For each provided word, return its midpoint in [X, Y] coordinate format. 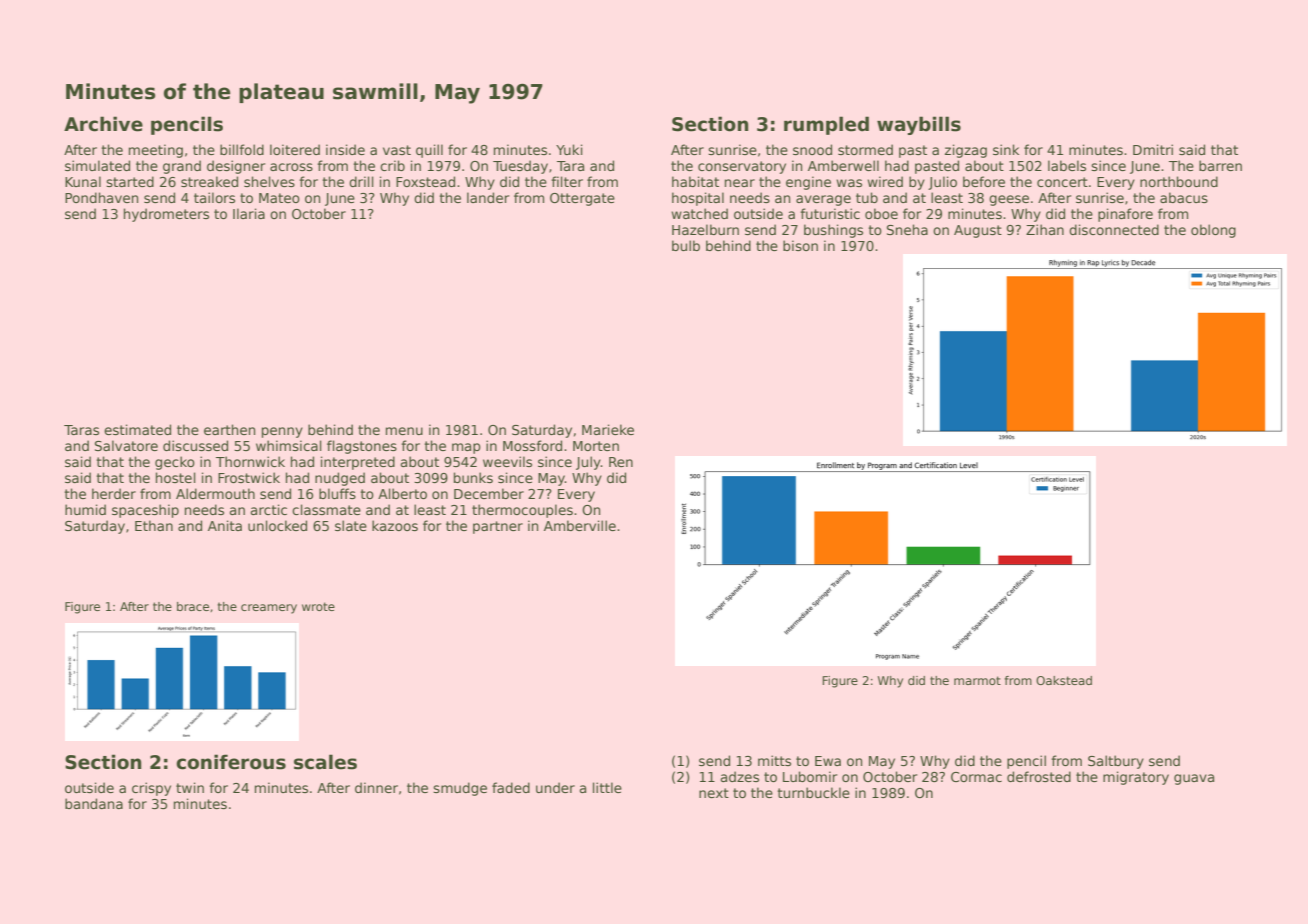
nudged [340, 479]
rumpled [826, 125]
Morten [596, 446]
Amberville [580, 525]
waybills [919, 125]
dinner [376, 787]
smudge [460, 789]
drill [361, 181]
